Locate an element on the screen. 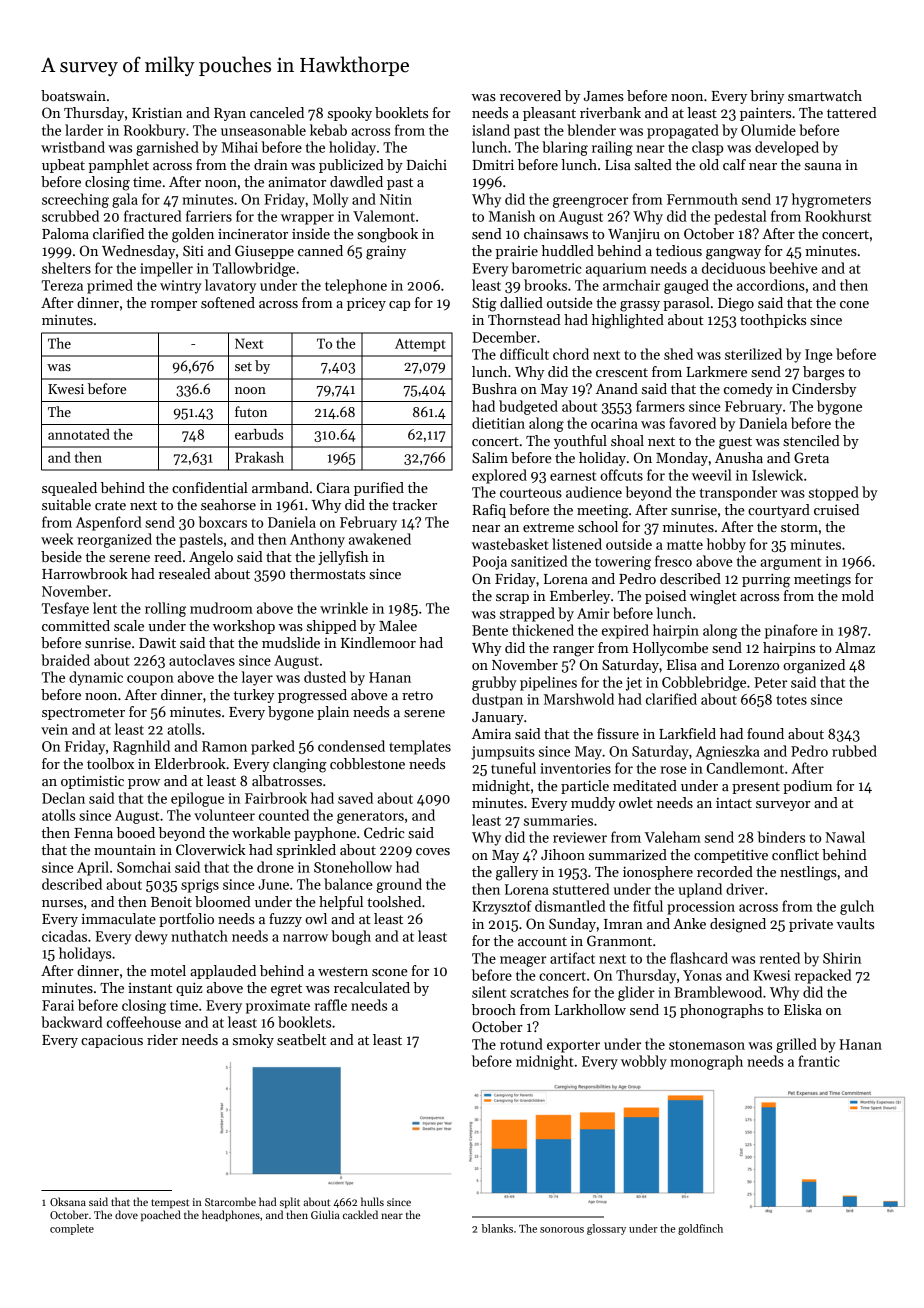  favored is located at coordinates (692, 423).
